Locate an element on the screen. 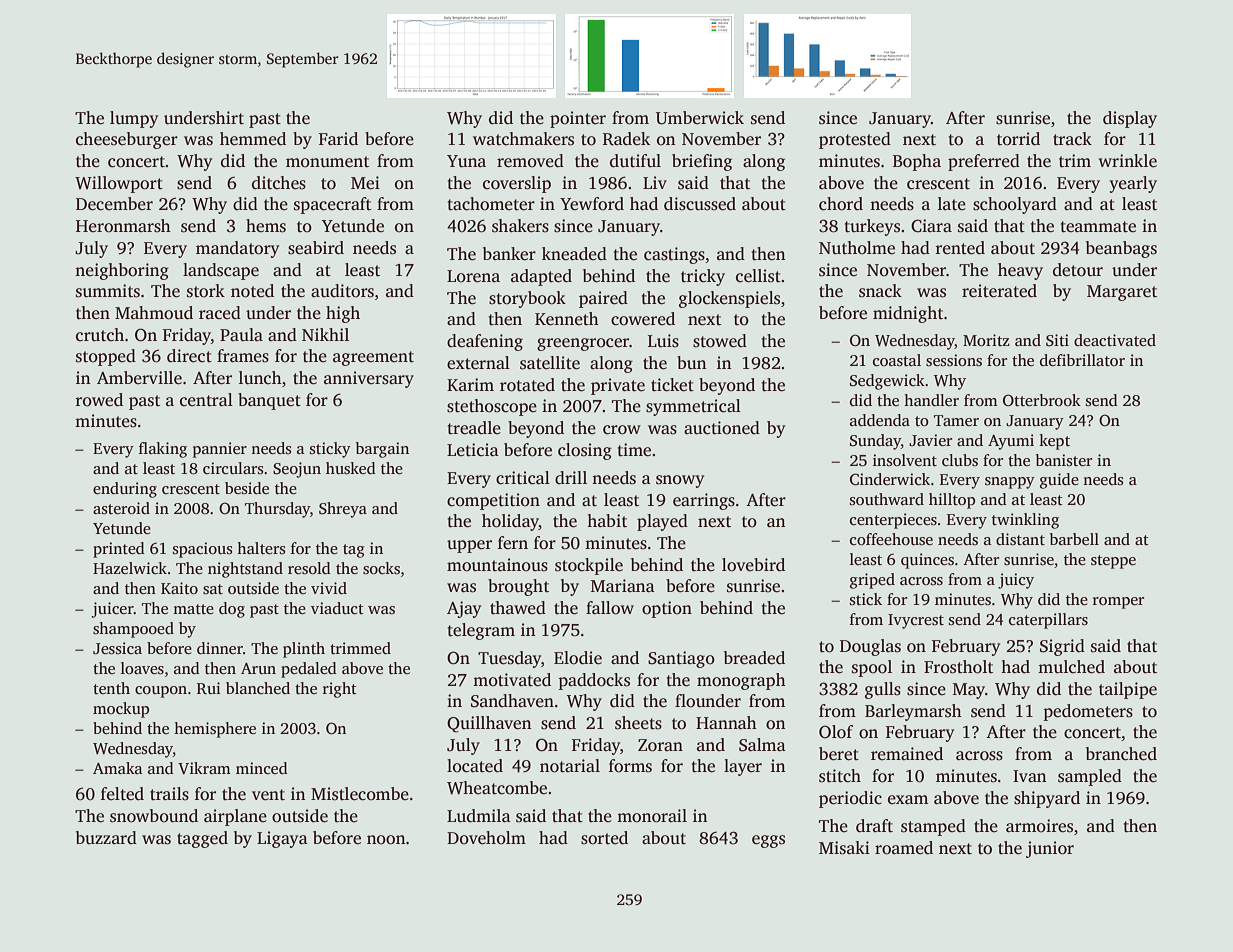  Shreya is located at coordinates (343, 510).
